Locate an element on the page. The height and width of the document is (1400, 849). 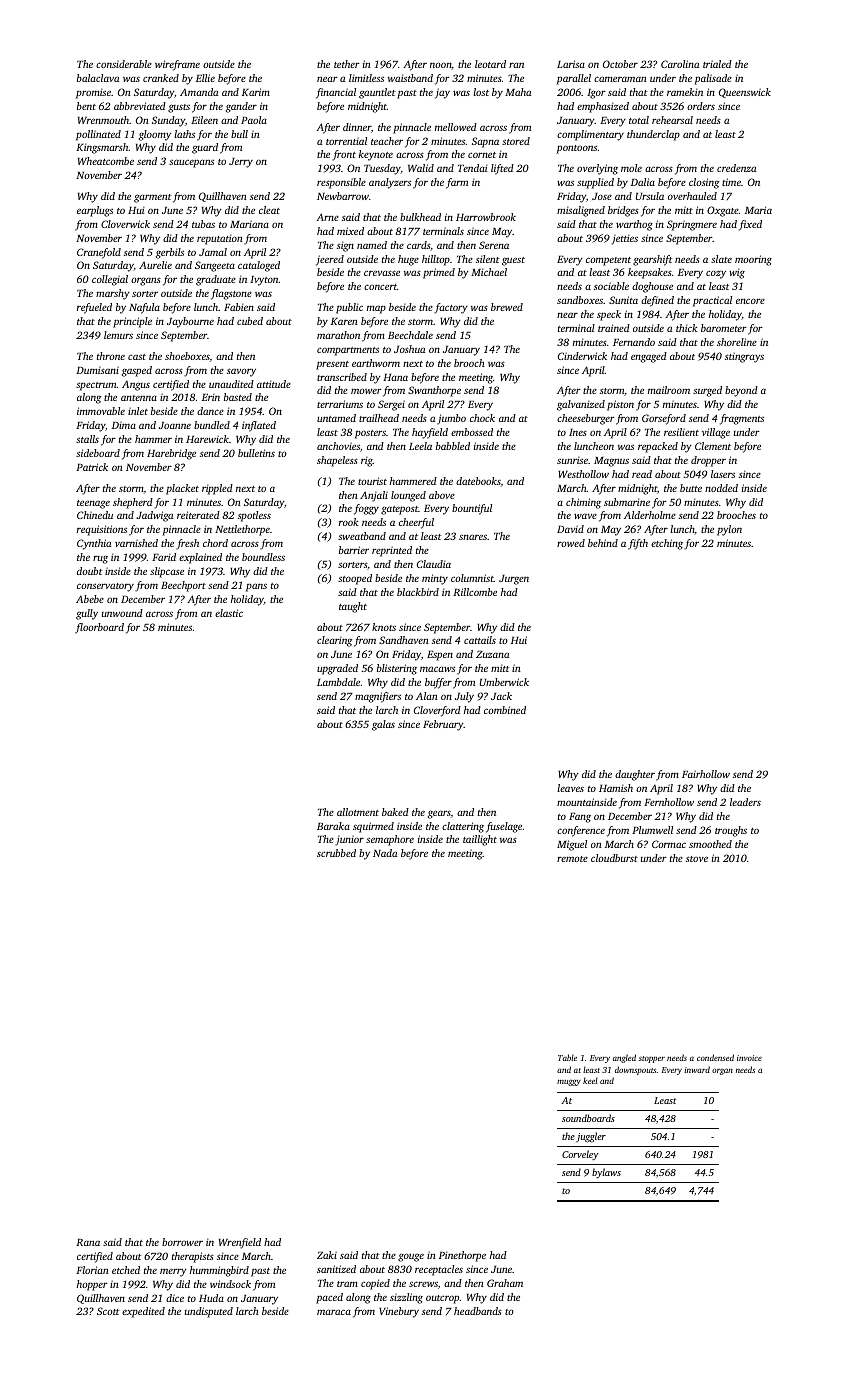
noon is located at coordinates (441, 66).
